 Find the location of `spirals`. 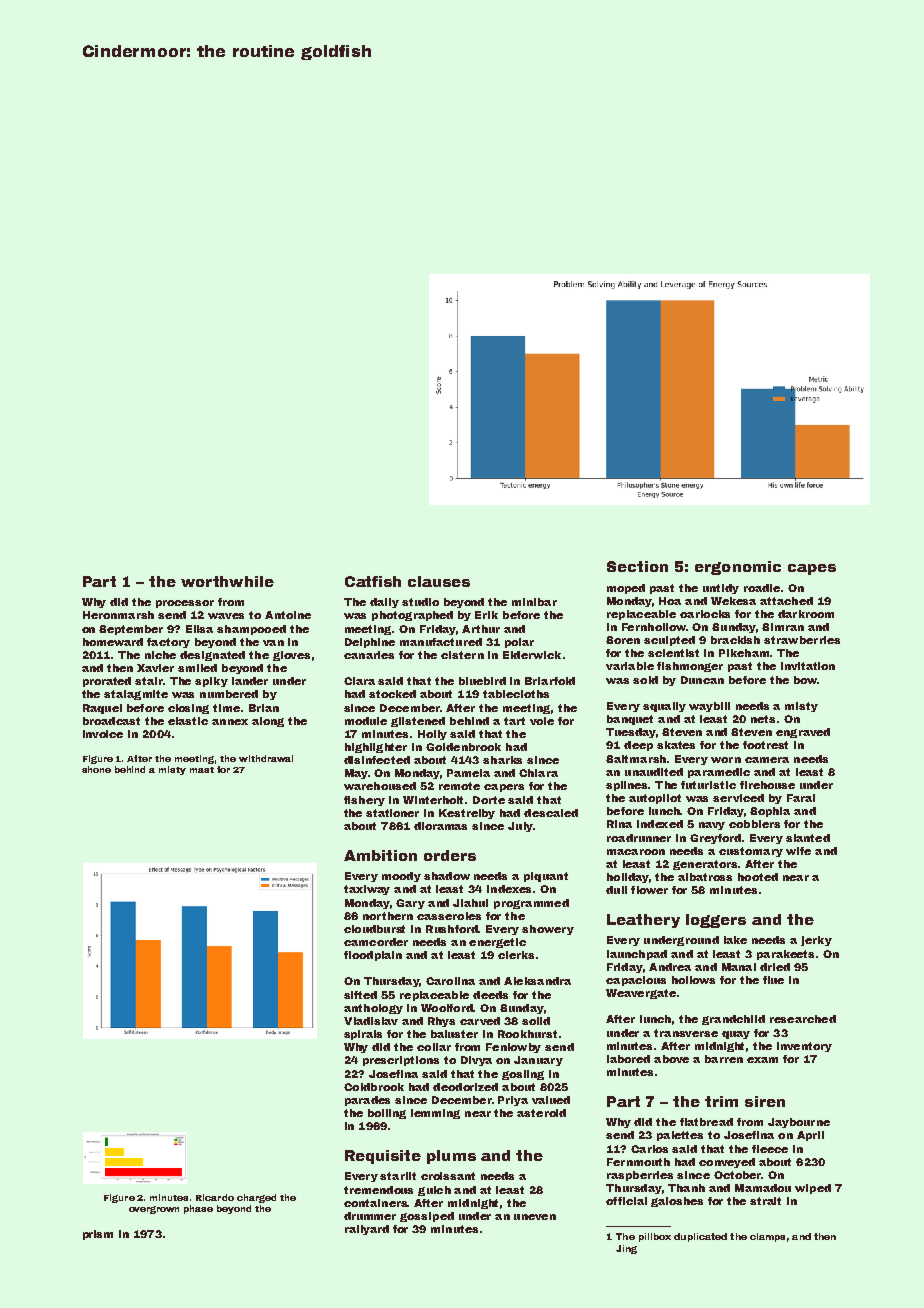

spirals is located at coordinates (363, 1035).
